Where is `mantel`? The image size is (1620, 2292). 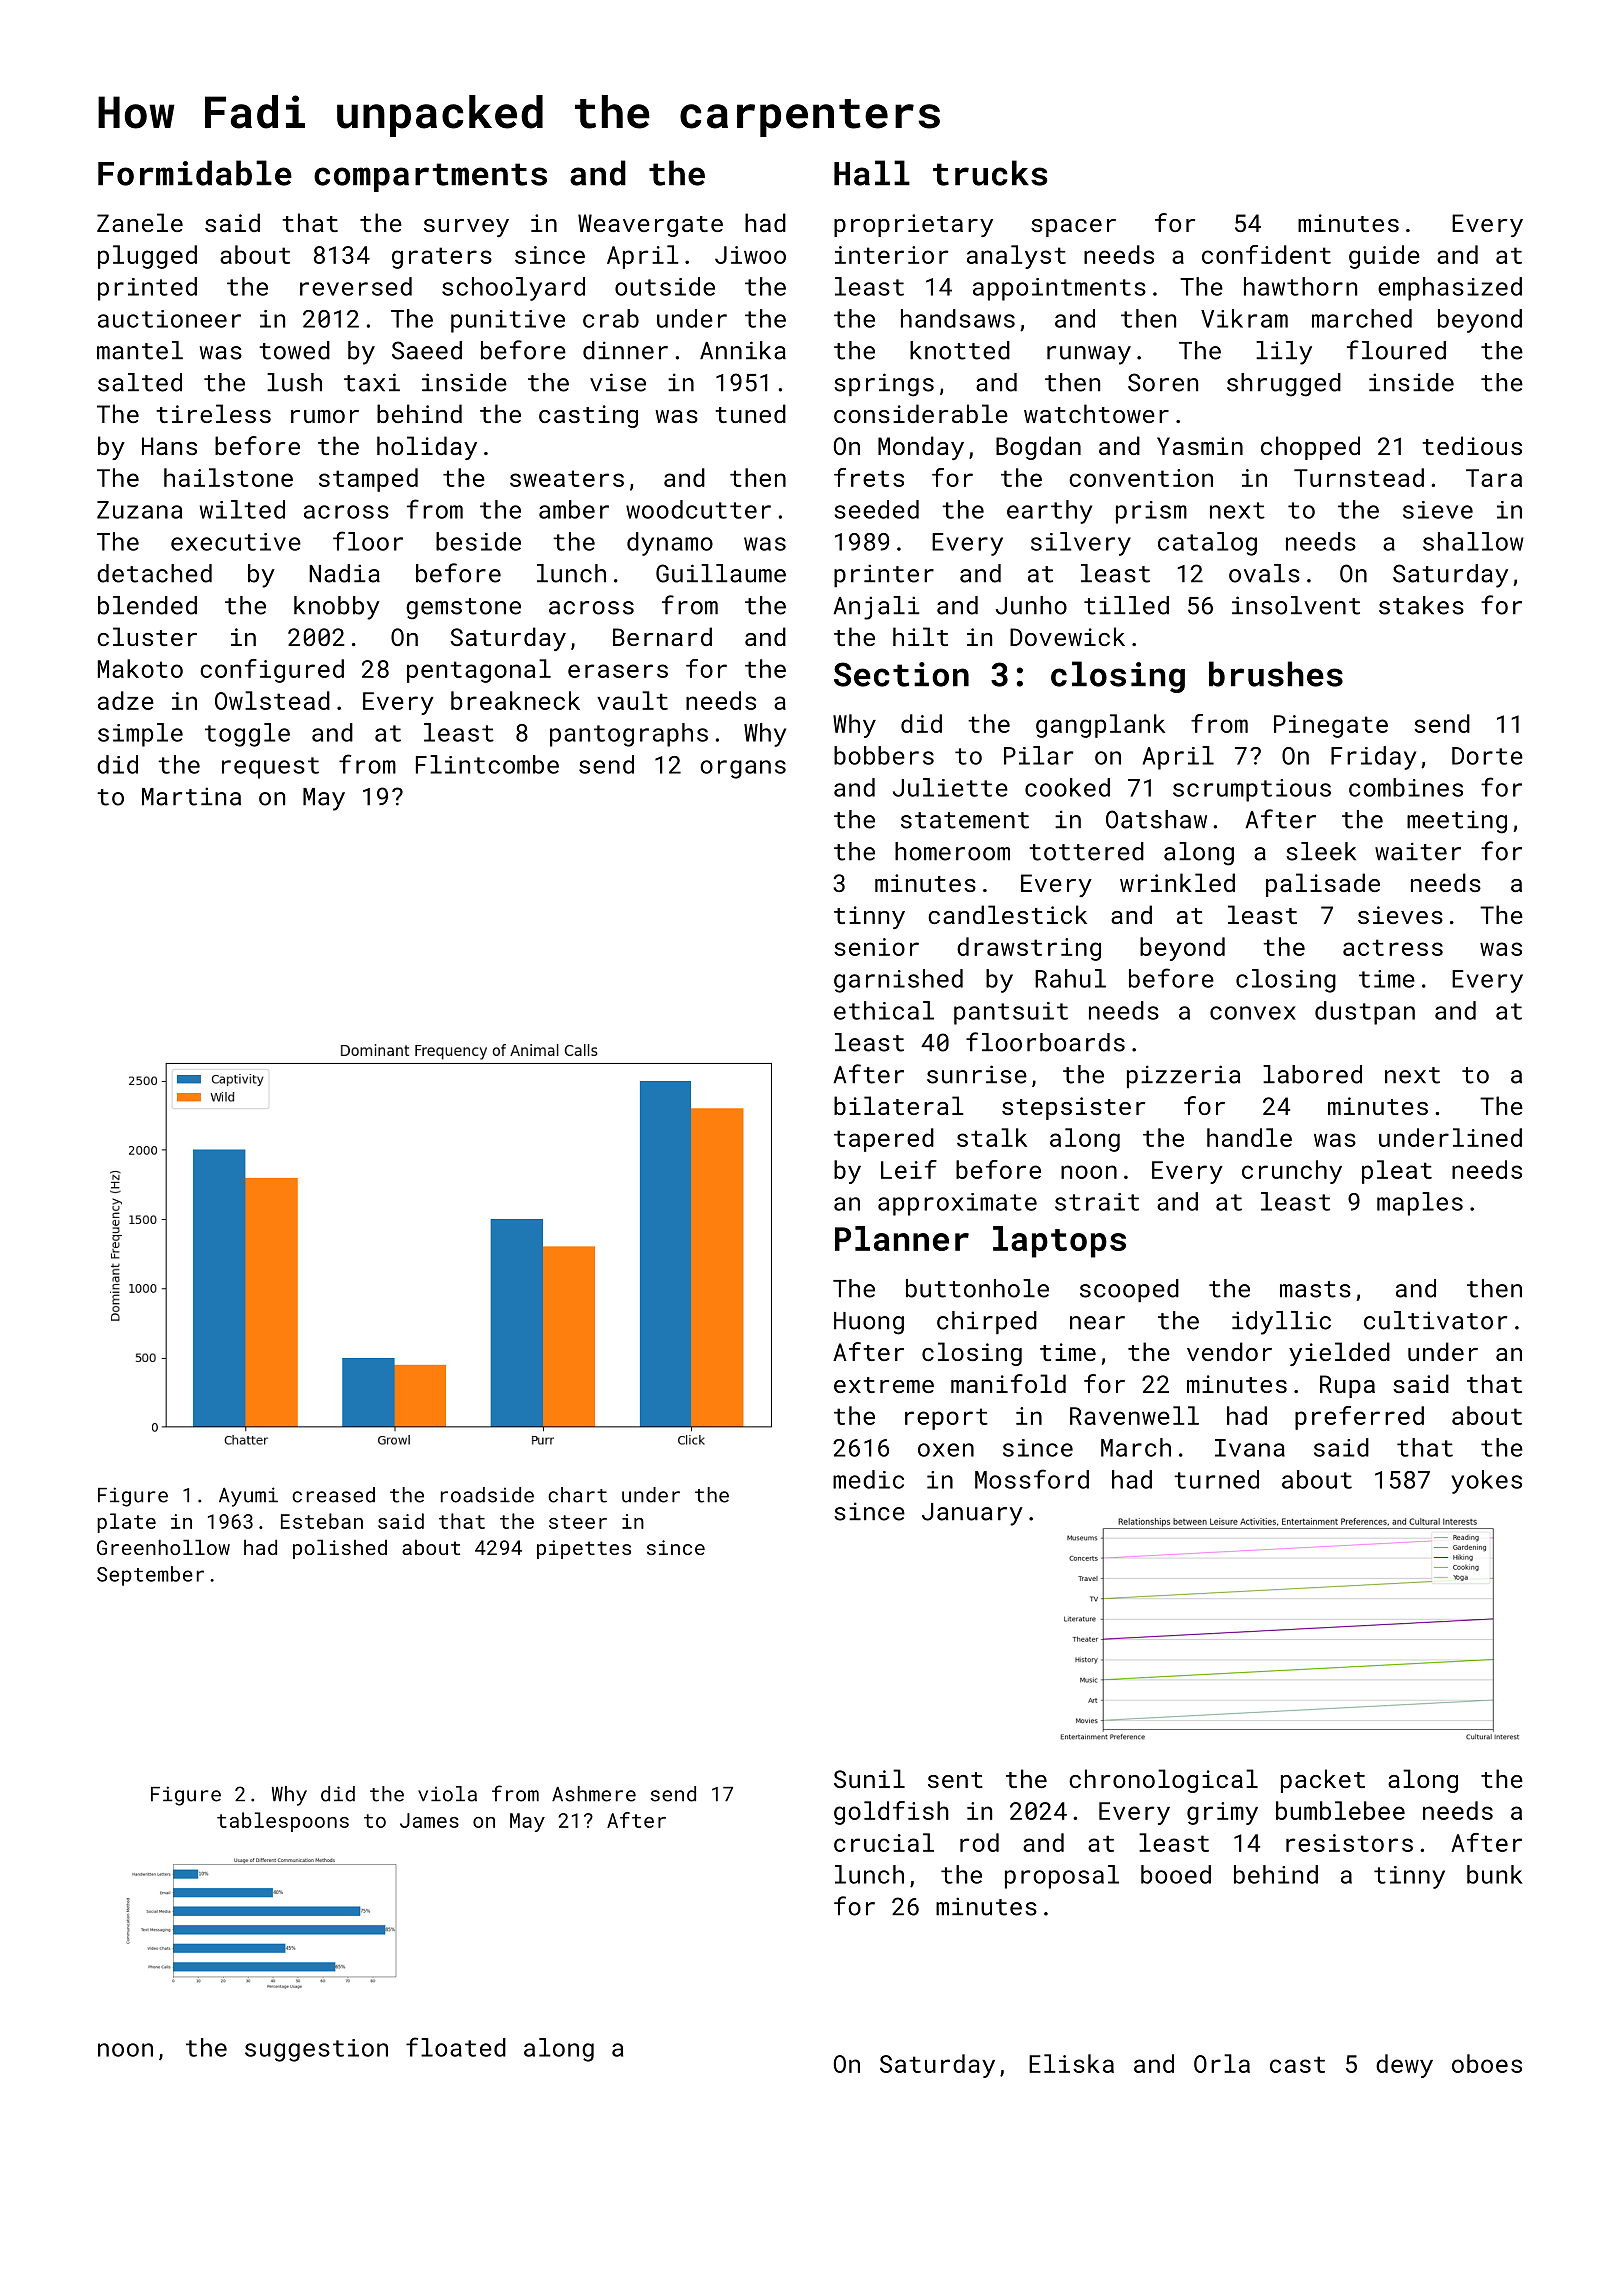 mantel is located at coordinates (140, 350).
